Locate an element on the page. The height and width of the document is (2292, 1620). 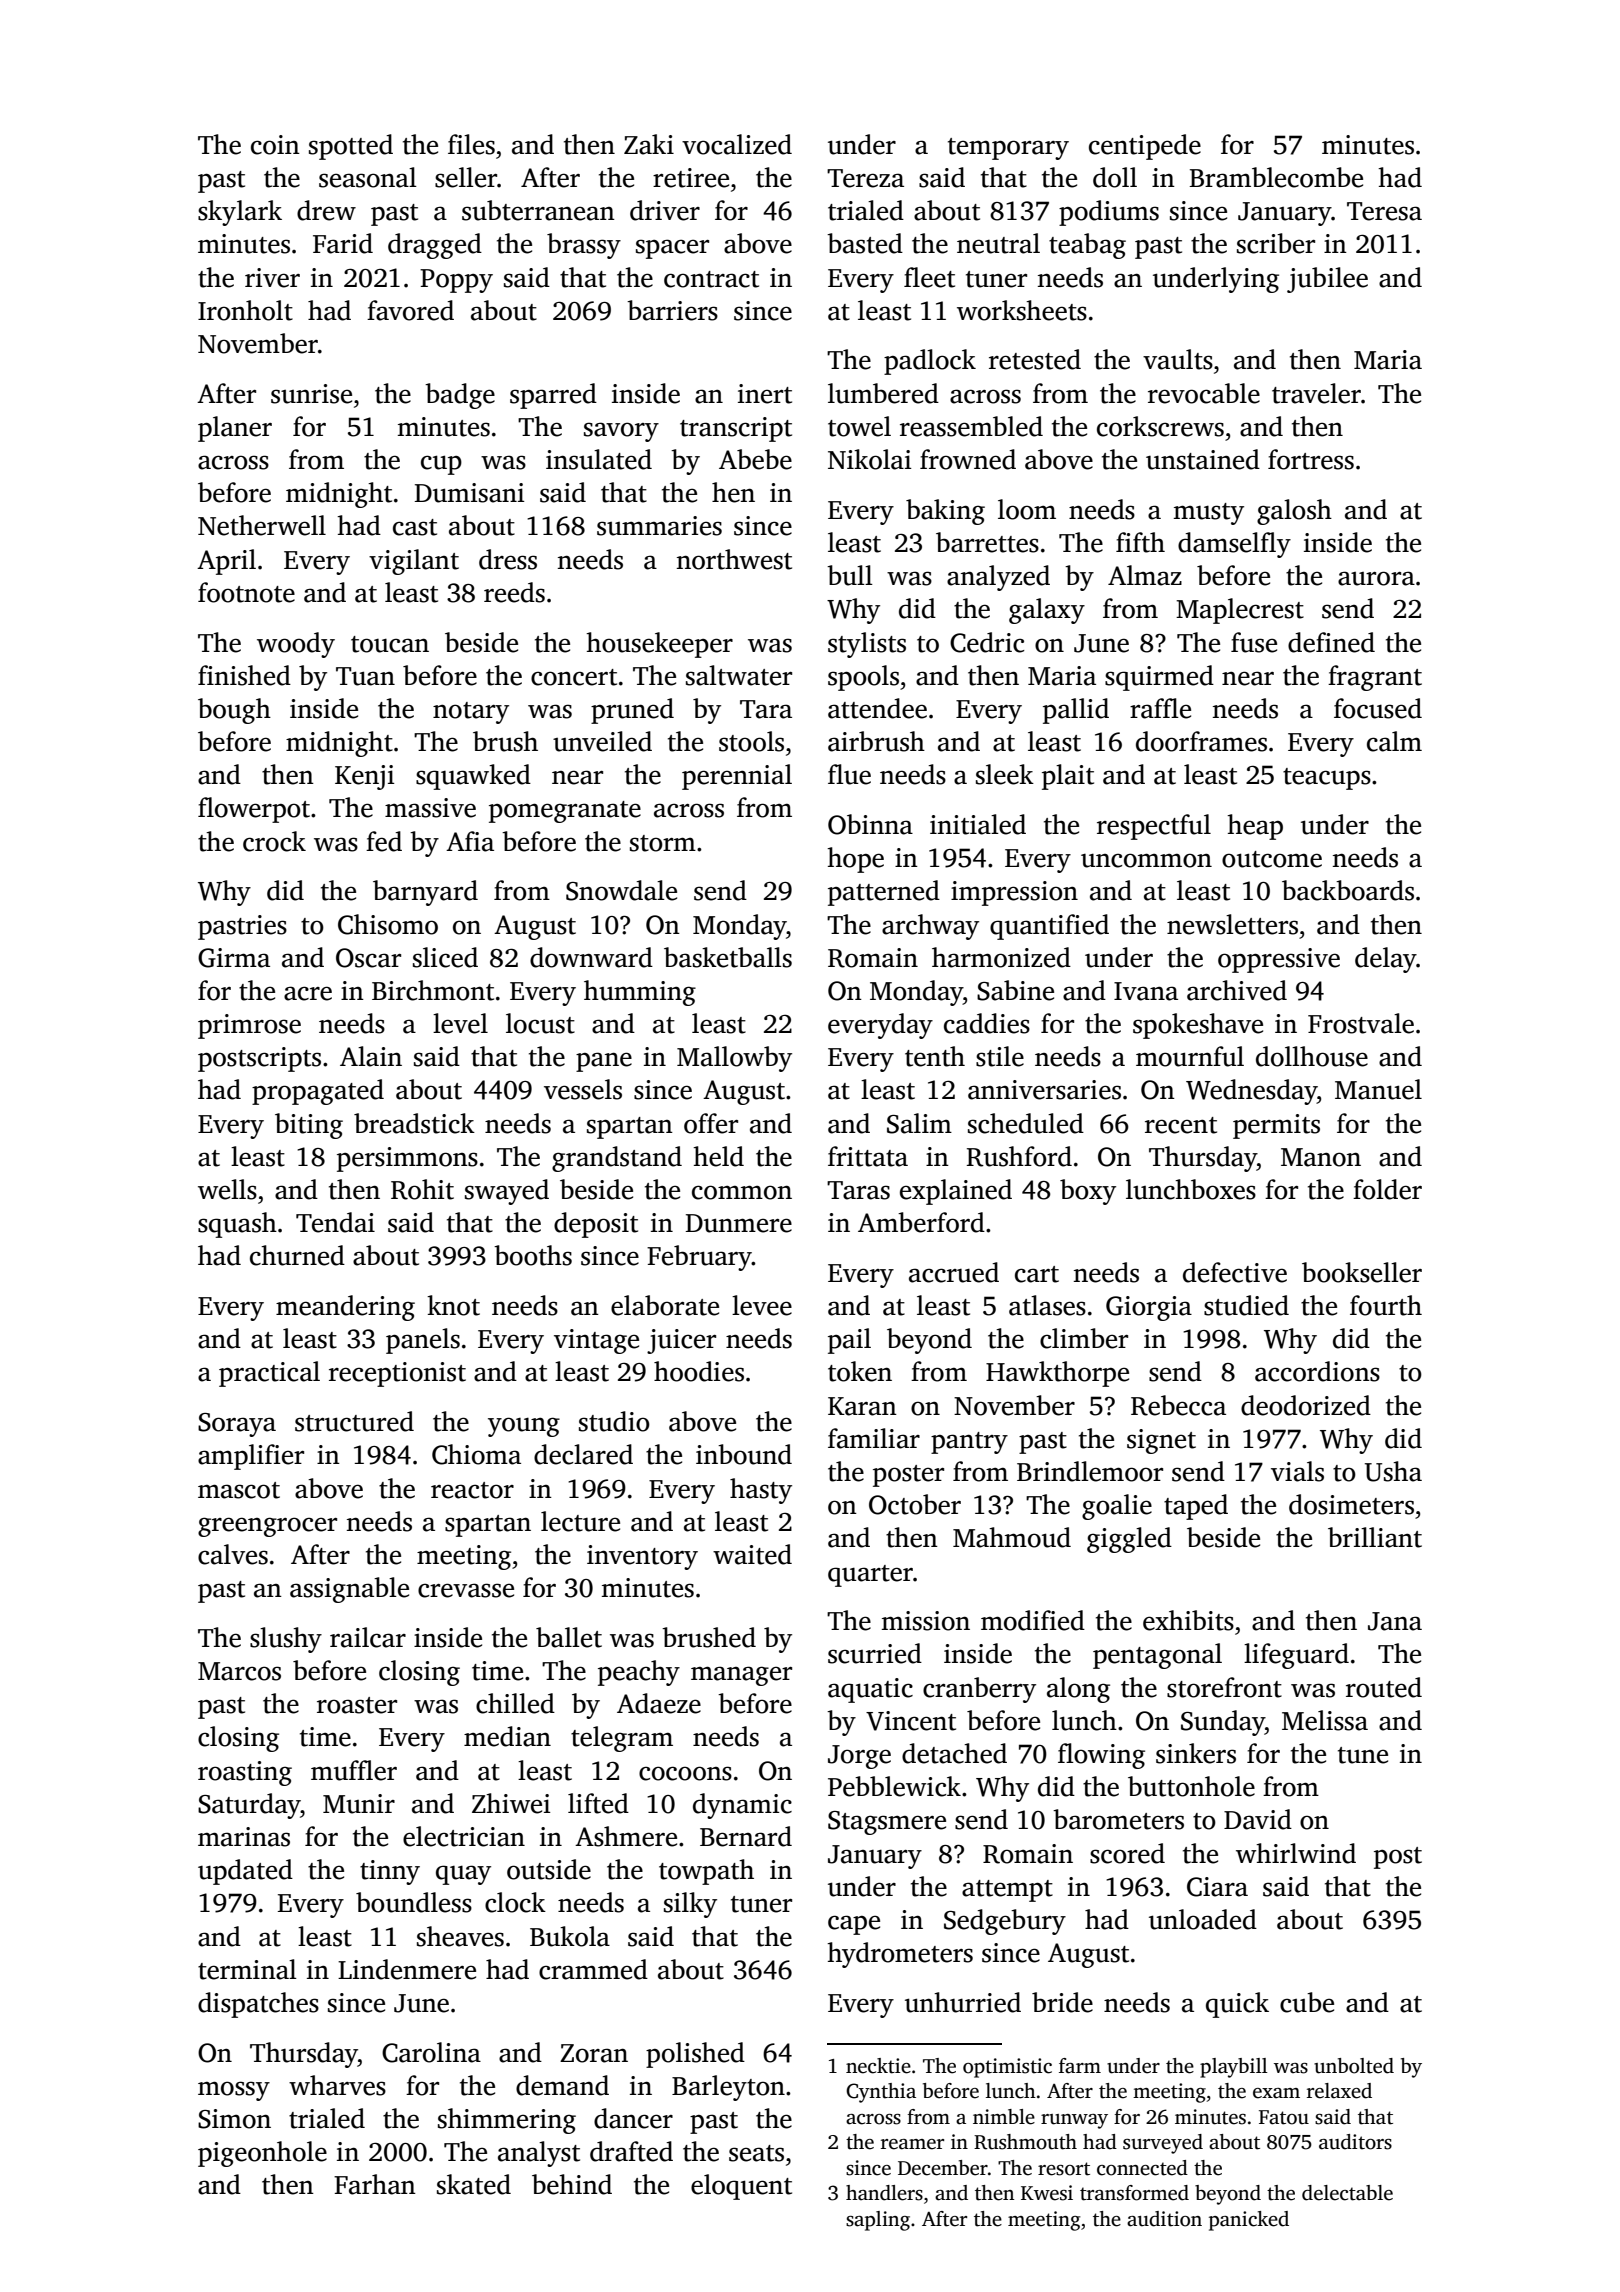
finished is located at coordinates (244, 675).
